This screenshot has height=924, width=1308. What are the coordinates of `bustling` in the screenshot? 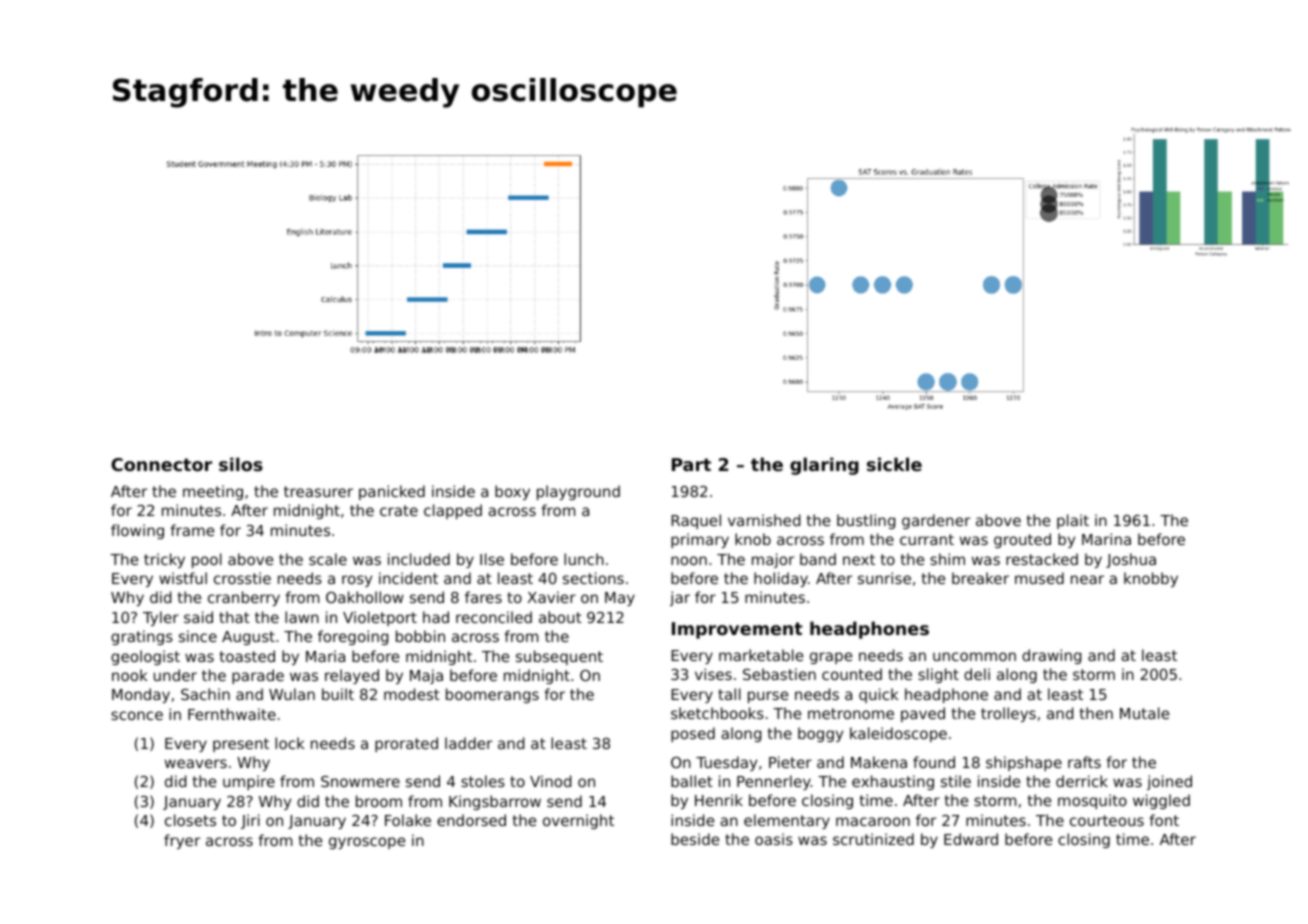 It's located at (866, 521).
